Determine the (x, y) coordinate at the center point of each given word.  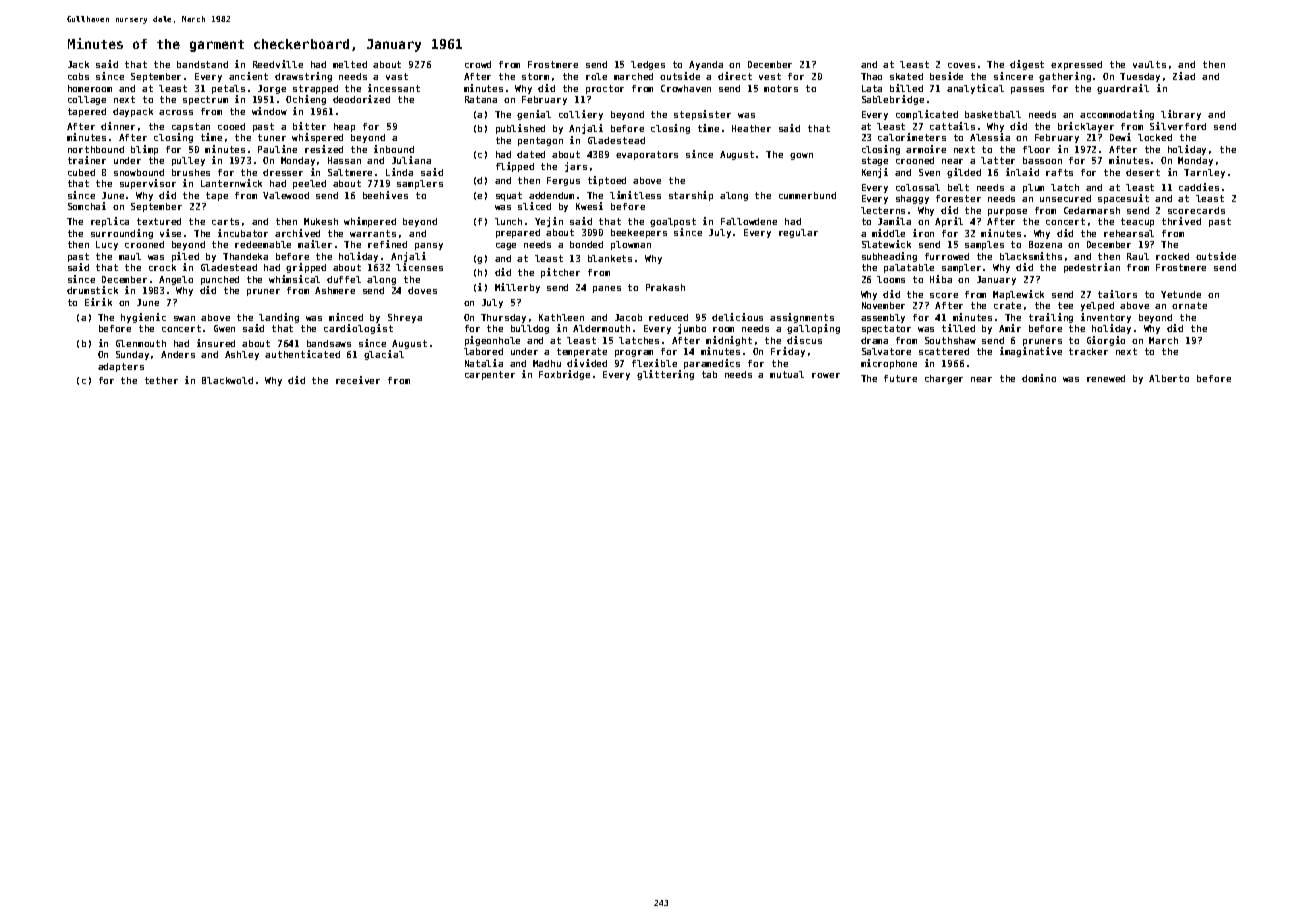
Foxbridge (564, 375)
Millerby (517, 288)
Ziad (1184, 76)
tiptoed (607, 181)
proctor (605, 89)
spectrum (205, 100)
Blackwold (227, 380)
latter (998, 160)
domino (1039, 378)
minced (346, 317)
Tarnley (1204, 173)
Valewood (286, 195)
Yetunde (1181, 294)
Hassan (344, 160)
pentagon (540, 141)
